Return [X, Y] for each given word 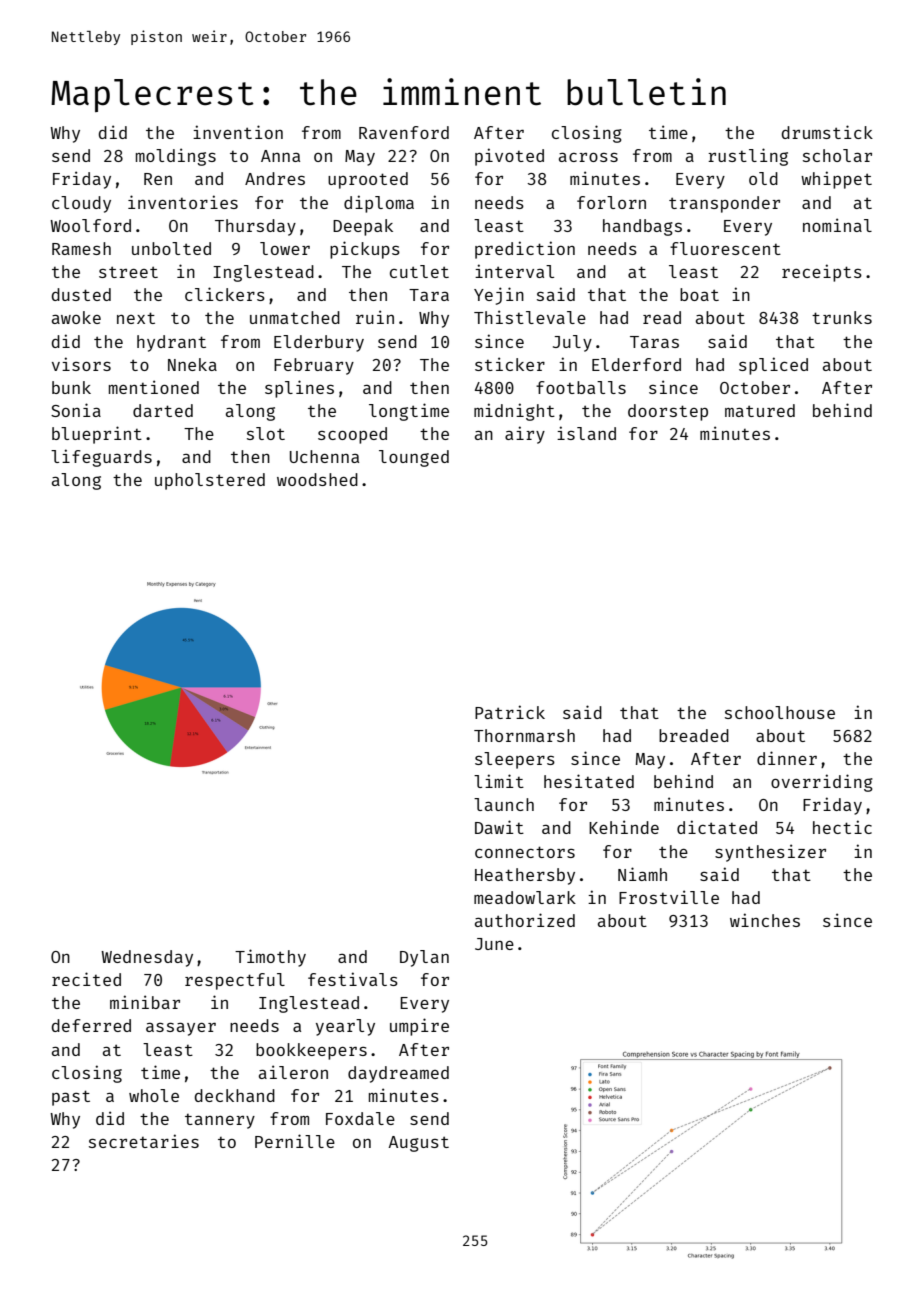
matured [760, 410]
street [128, 272]
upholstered [210, 481]
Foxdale [360, 1118]
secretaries [144, 1141]
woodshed [317, 479]
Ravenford [404, 132]
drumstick [827, 132]
